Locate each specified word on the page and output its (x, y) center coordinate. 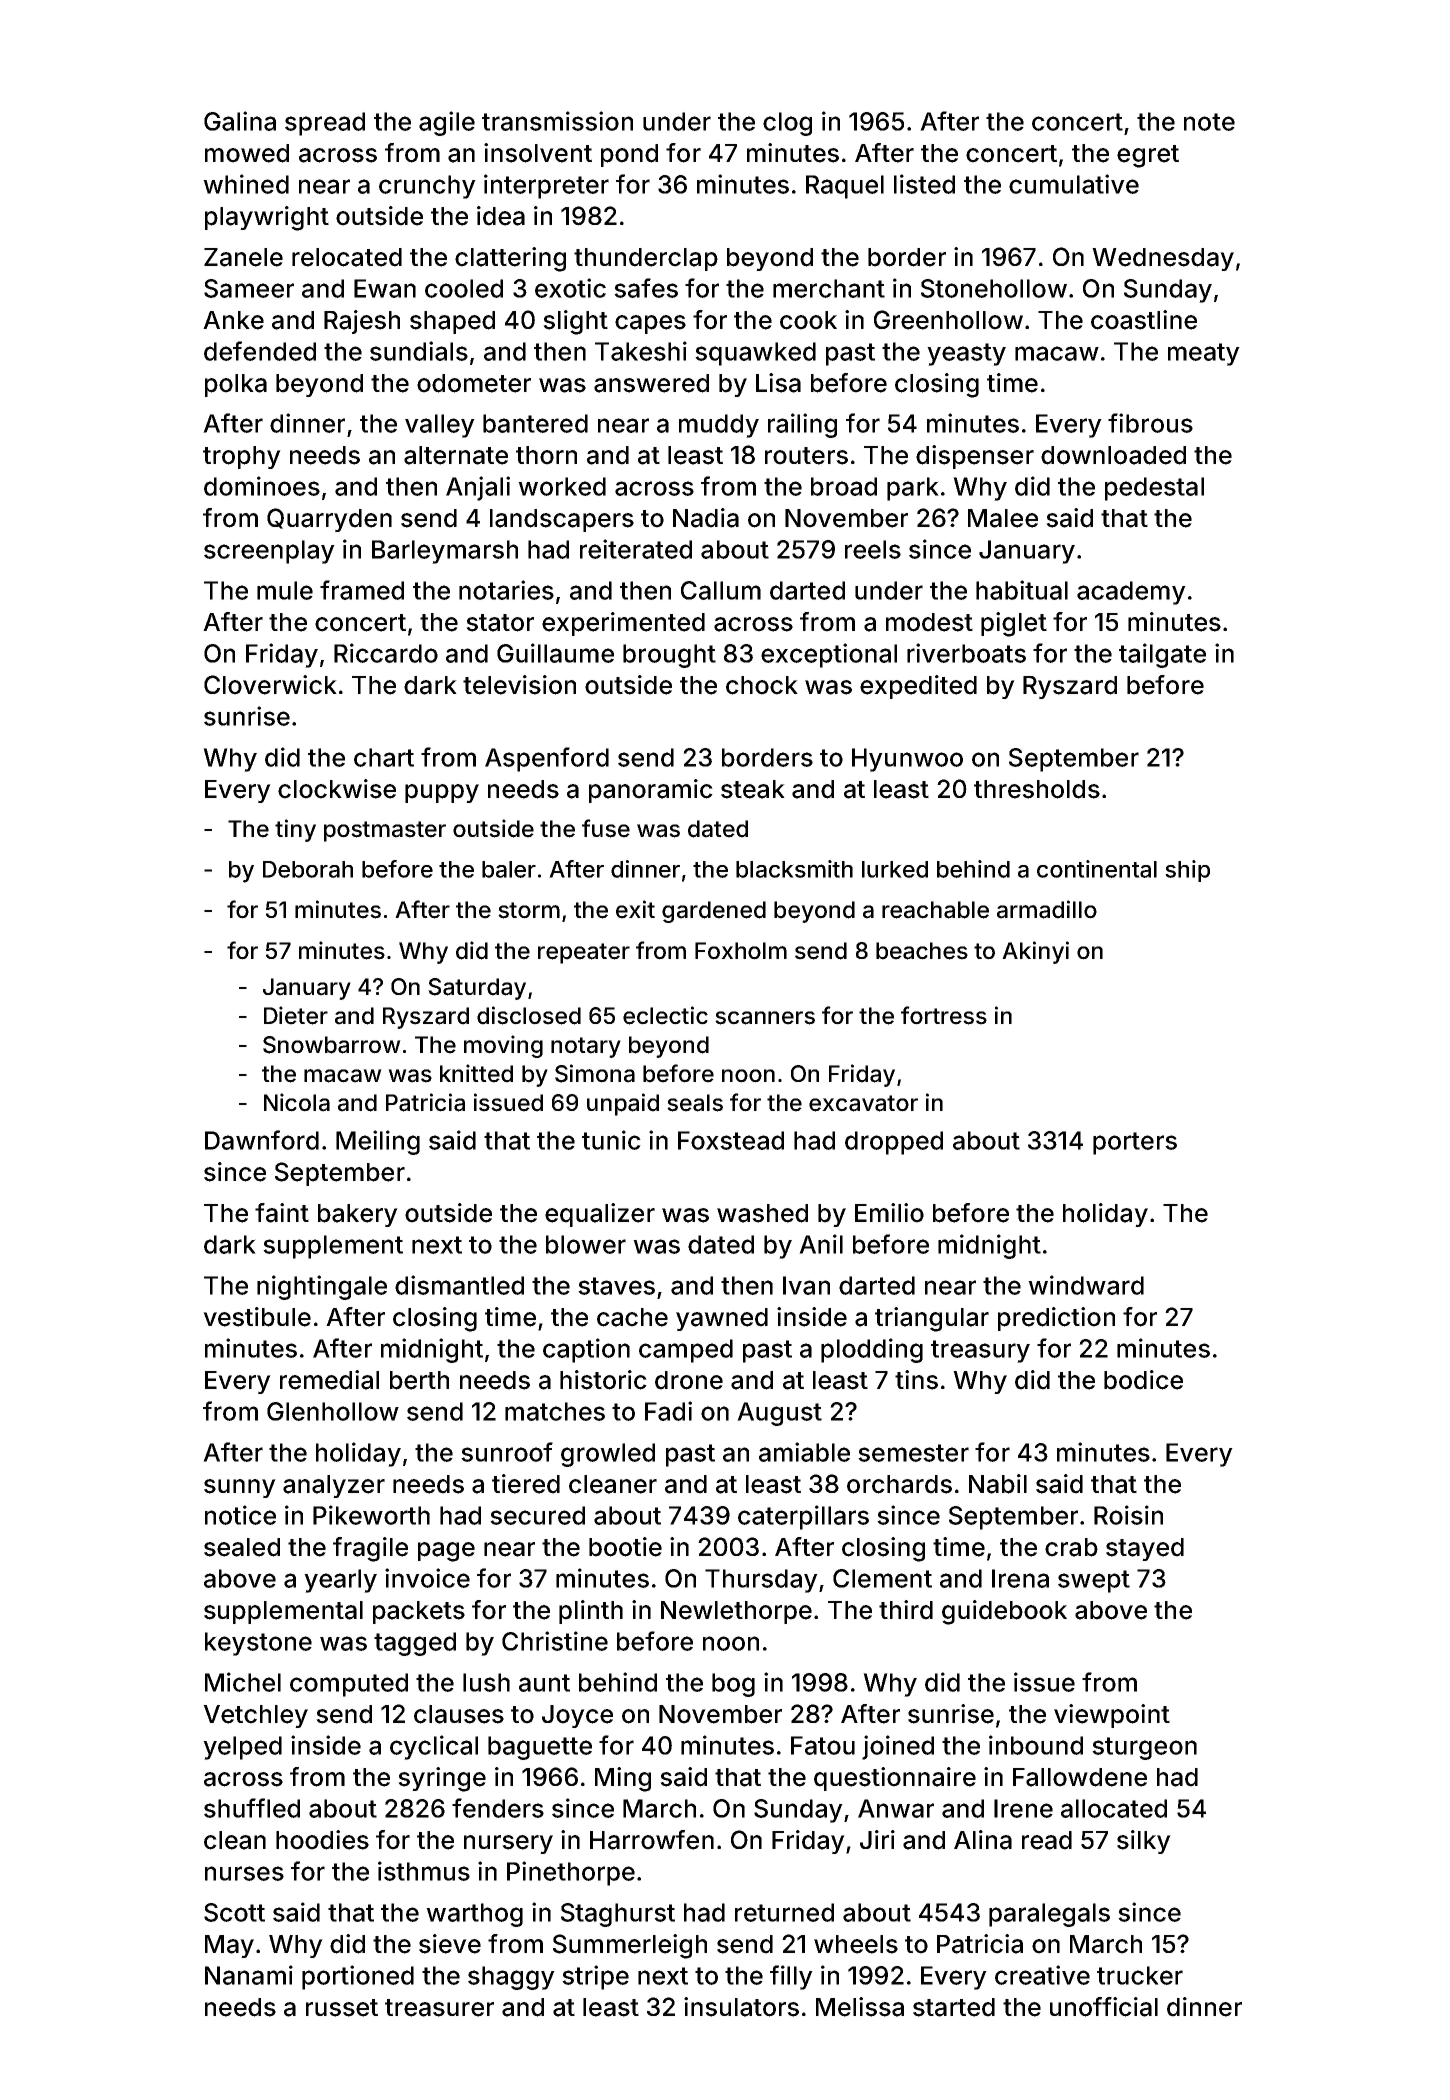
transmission (557, 121)
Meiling (378, 1142)
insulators (741, 2007)
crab (1071, 1547)
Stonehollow (994, 288)
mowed (247, 153)
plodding (872, 1350)
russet (342, 2008)
